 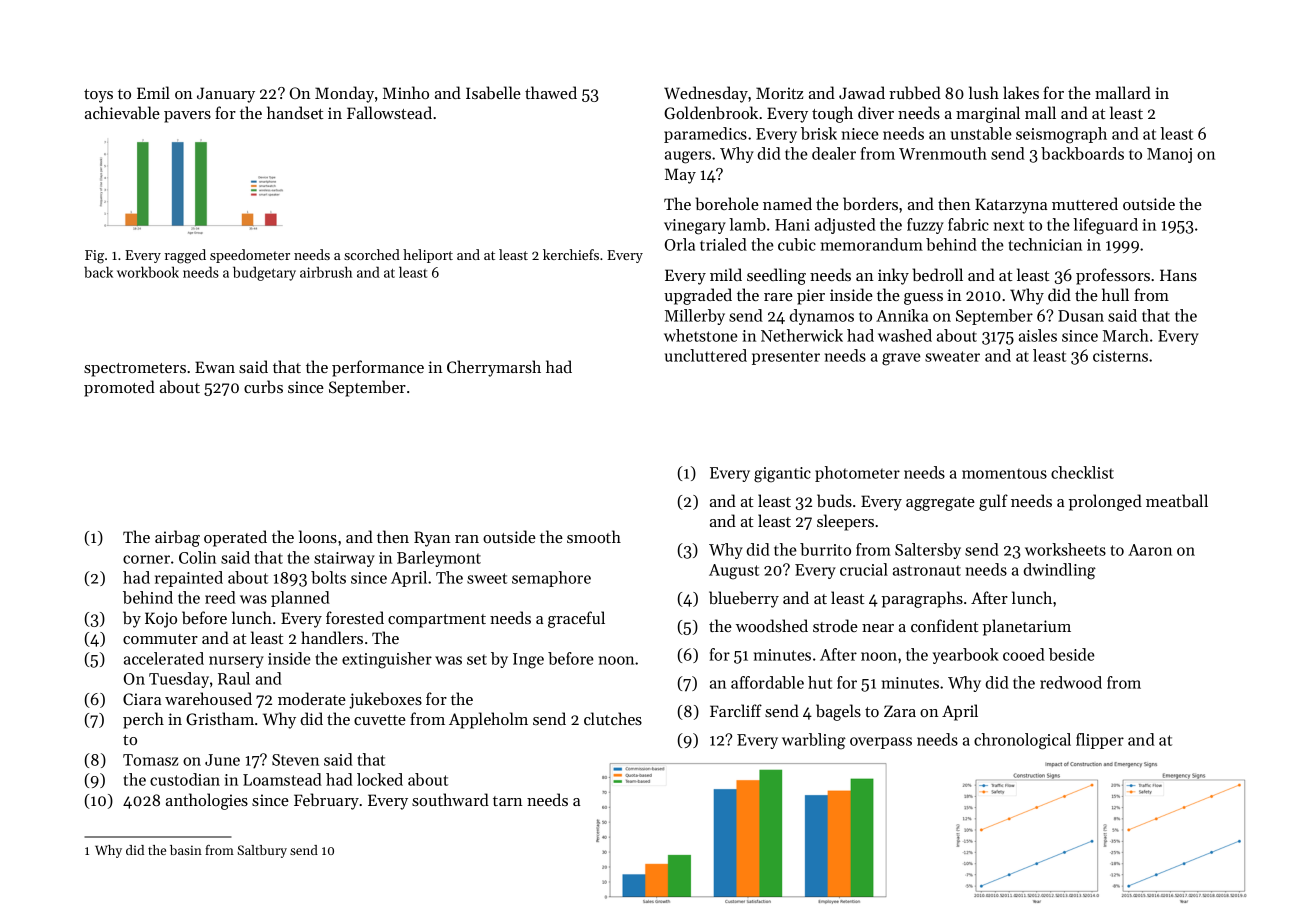 What do you see at coordinates (1004, 474) in the page?
I see `momentous` at bounding box center [1004, 474].
